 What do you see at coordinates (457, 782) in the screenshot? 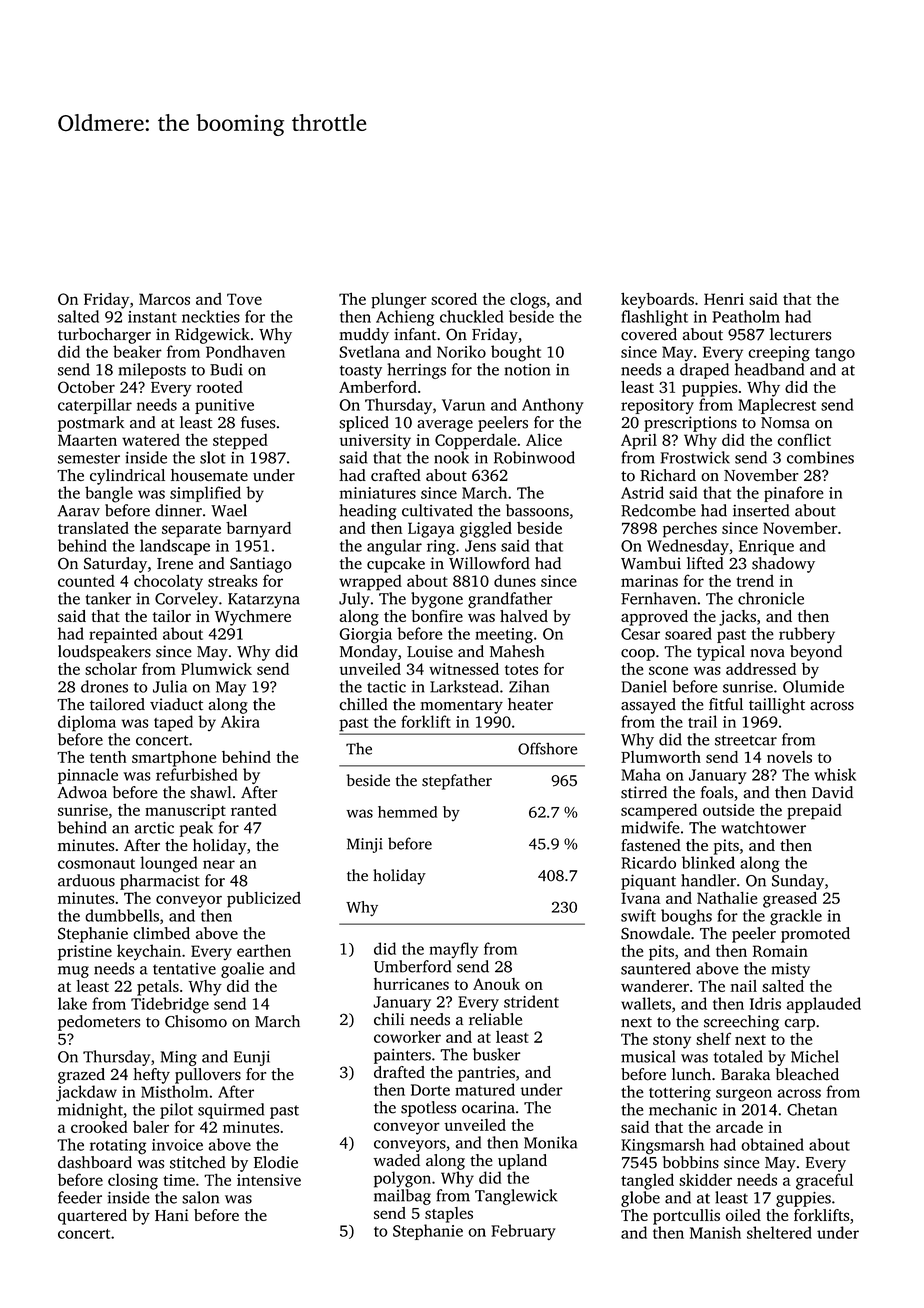
I see `stepfather` at bounding box center [457, 782].
